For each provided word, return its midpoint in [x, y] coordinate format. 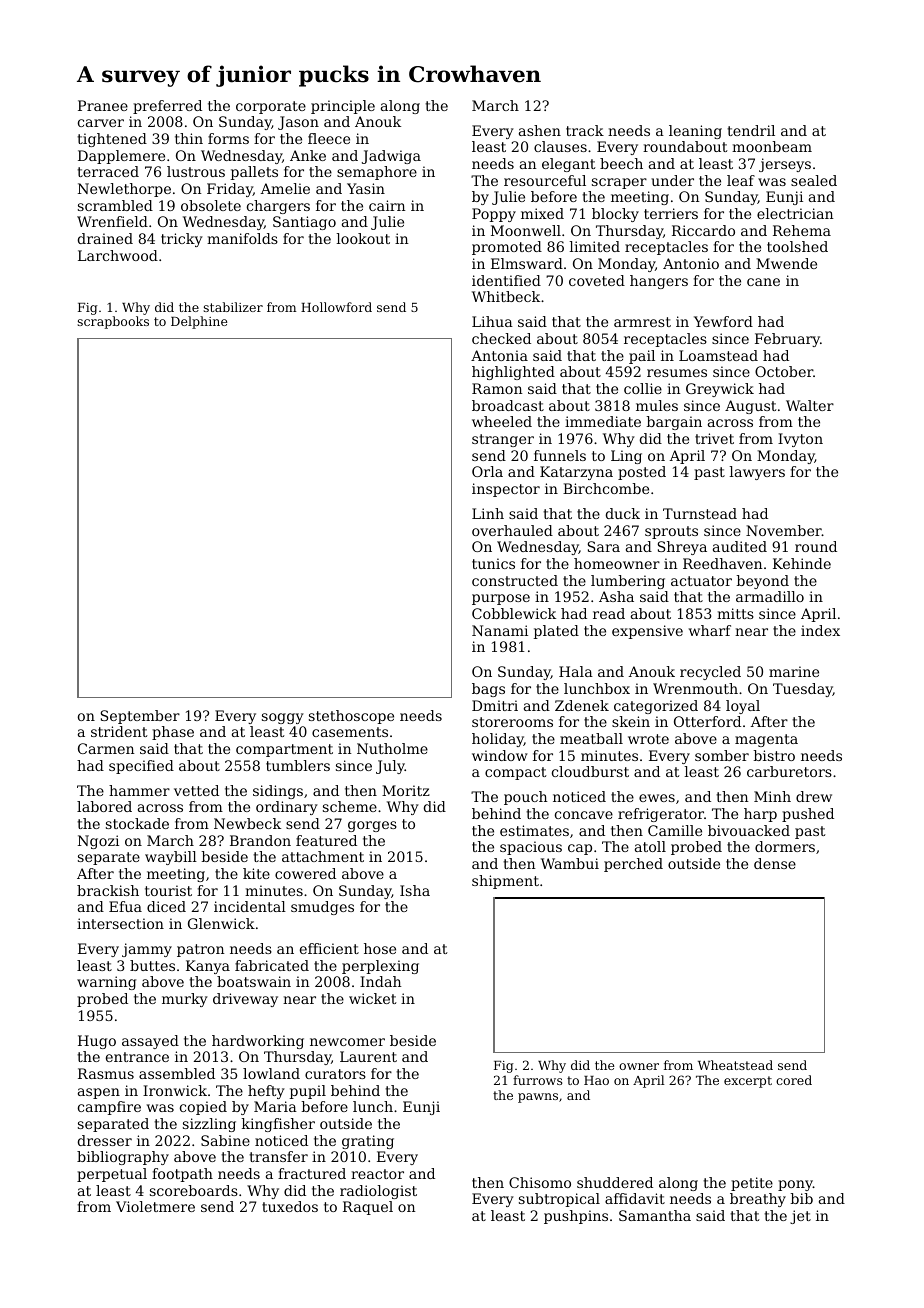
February [787, 340]
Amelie [285, 188]
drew [814, 796]
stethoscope [351, 717]
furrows [538, 1080]
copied [203, 1108]
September [140, 717]
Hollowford [336, 307]
